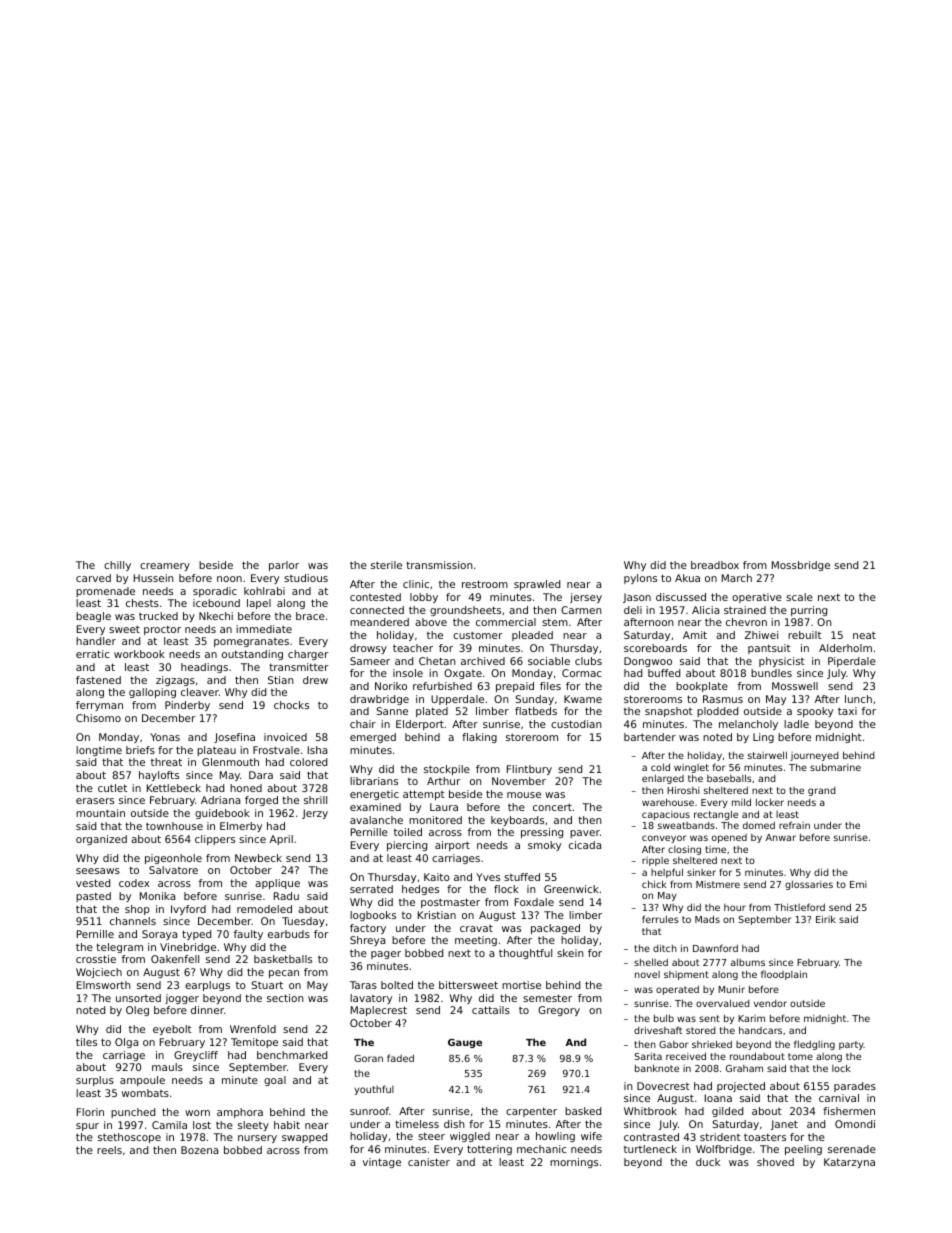 The height and width of the screenshot is (1233, 952). What do you see at coordinates (304, 1138) in the screenshot?
I see `swapped` at bounding box center [304, 1138].
